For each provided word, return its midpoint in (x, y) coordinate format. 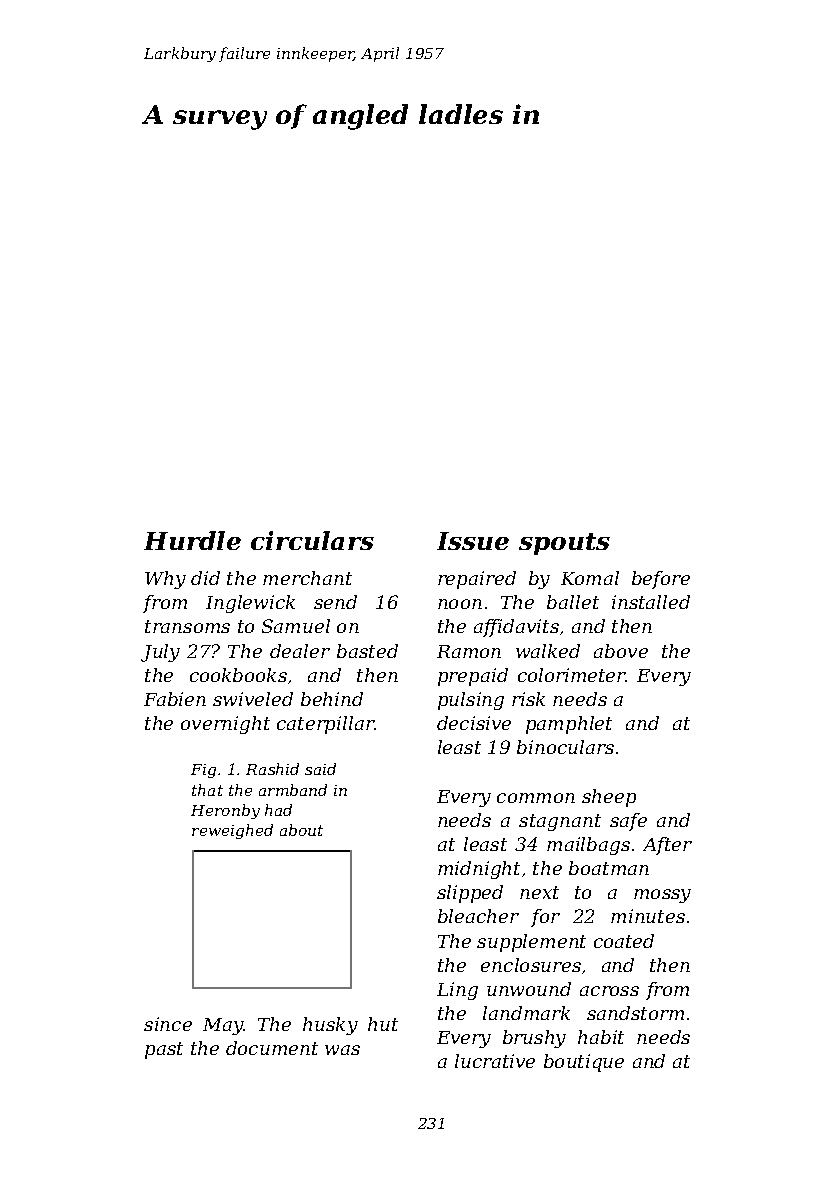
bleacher (478, 916)
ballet (573, 602)
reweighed (232, 831)
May (223, 1026)
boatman (609, 868)
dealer (300, 651)
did (205, 578)
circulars (312, 540)
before (661, 580)
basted (367, 651)
